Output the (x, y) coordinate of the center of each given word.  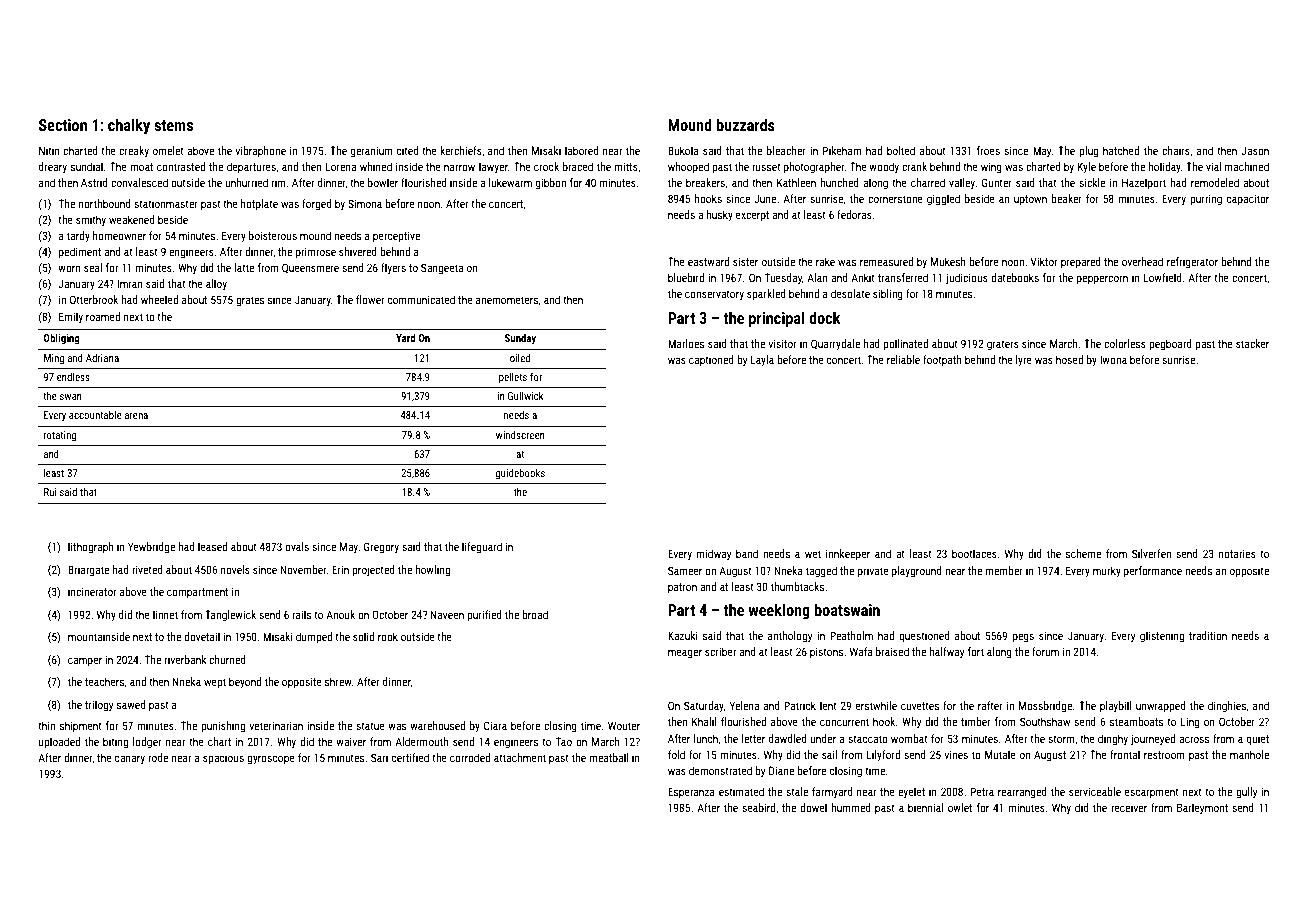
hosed (1069, 359)
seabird (758, 807)
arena (136, 416)
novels (235, 569)
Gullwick (526, 396)
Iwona (1113, 359)
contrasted (181, 166)
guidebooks (520, 474)
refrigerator (1192, 263)
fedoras (854, 214)
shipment (81, 726)
